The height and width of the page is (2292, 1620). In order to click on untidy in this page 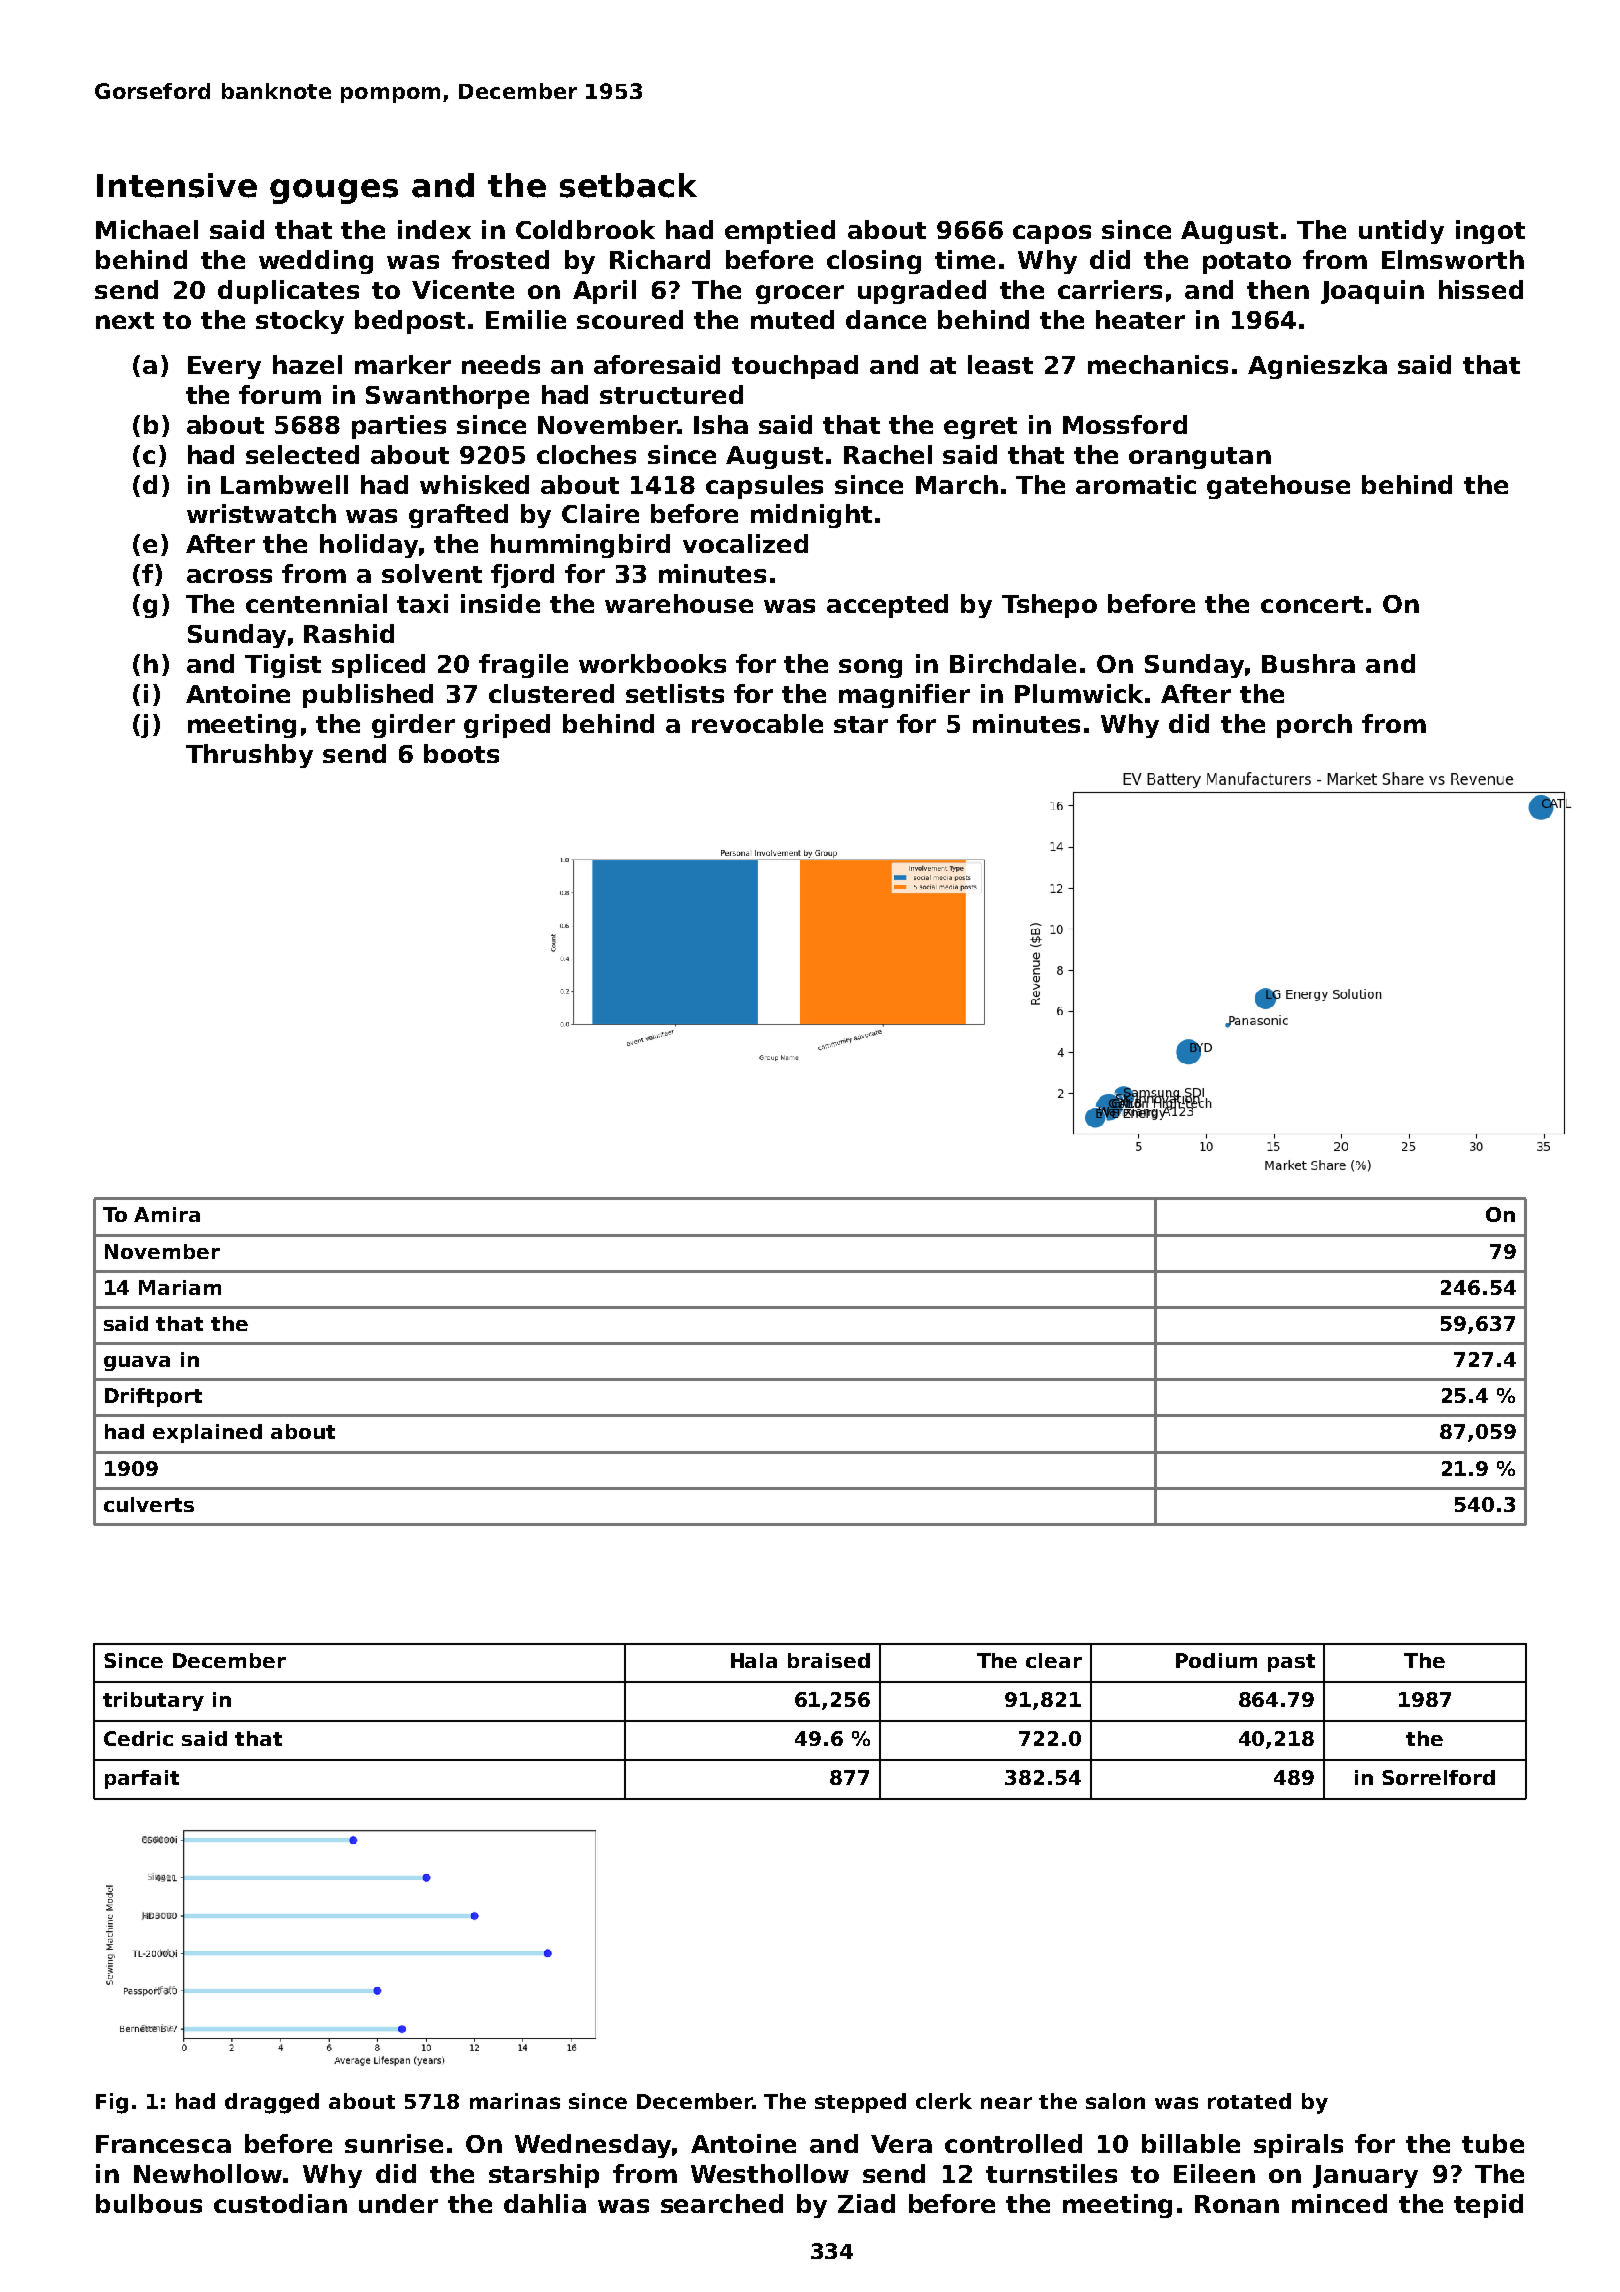, I will do `click(1401, 232)`.
